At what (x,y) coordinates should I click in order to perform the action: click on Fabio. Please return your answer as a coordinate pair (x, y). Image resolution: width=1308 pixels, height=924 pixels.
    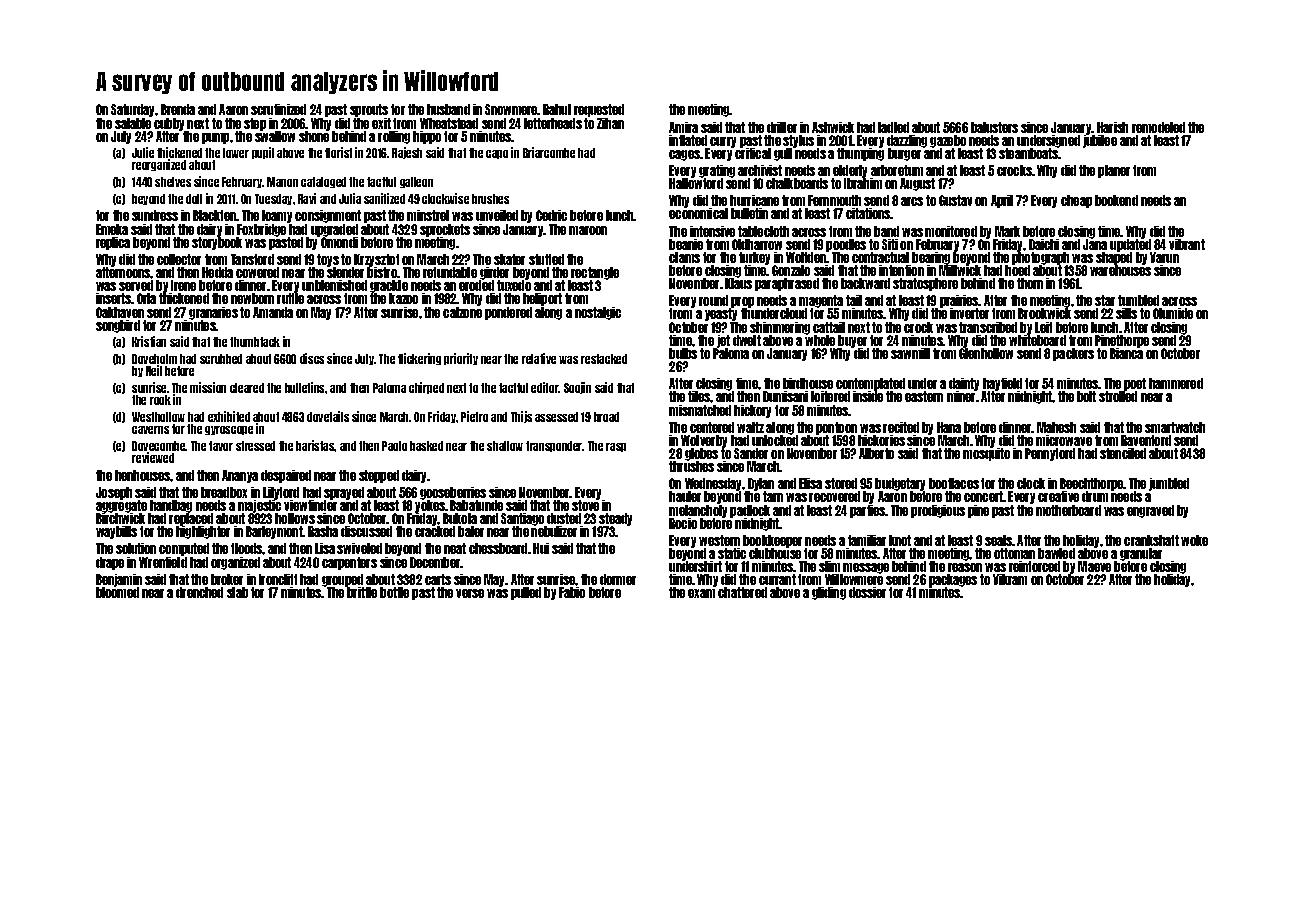
    Looking at the image, I should click on (572, 592).
